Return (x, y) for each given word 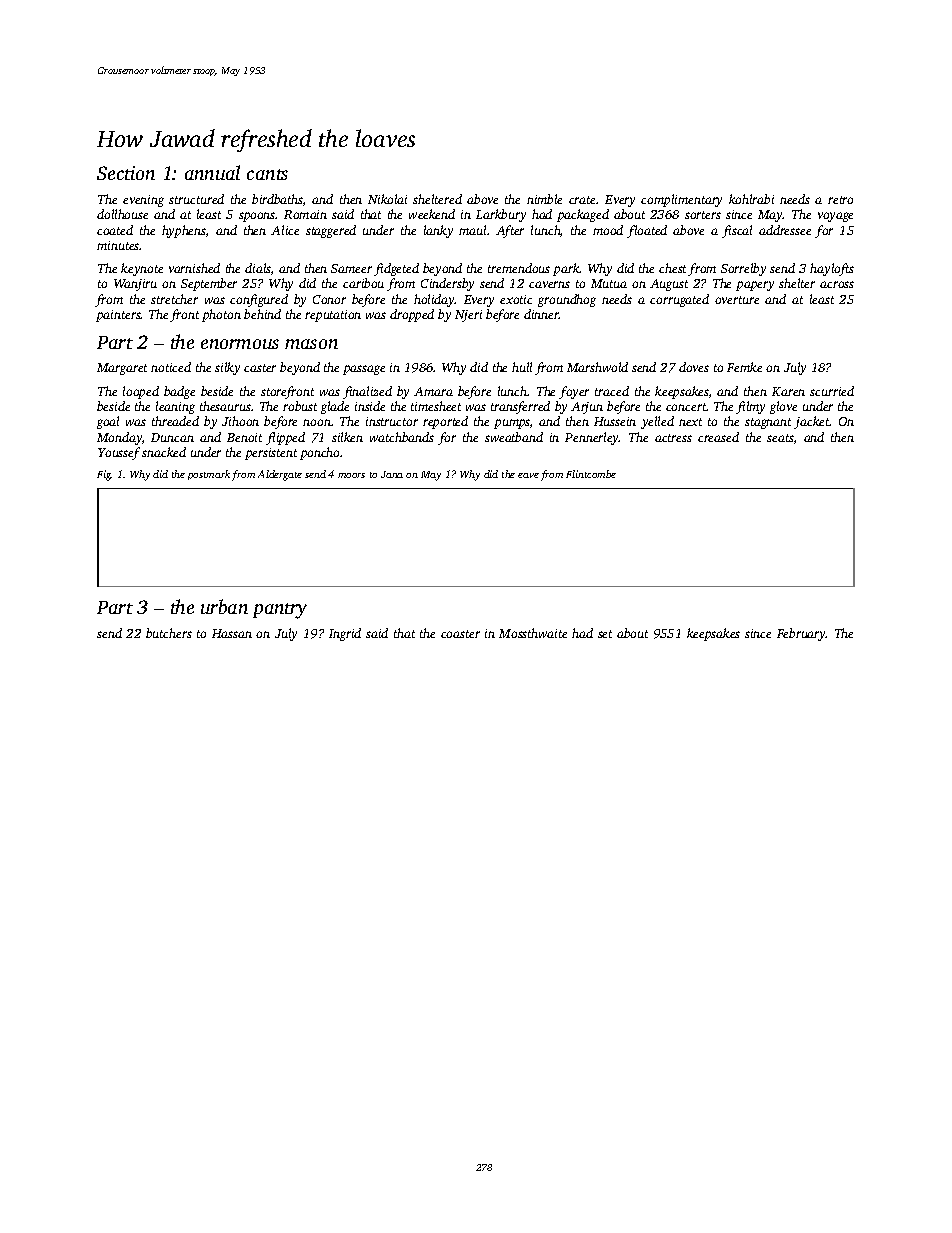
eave (528, 475)
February (801, 634)
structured (196, 199)
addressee (785, 230)
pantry (280, 611)
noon (317, 422)
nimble (544, 199)
